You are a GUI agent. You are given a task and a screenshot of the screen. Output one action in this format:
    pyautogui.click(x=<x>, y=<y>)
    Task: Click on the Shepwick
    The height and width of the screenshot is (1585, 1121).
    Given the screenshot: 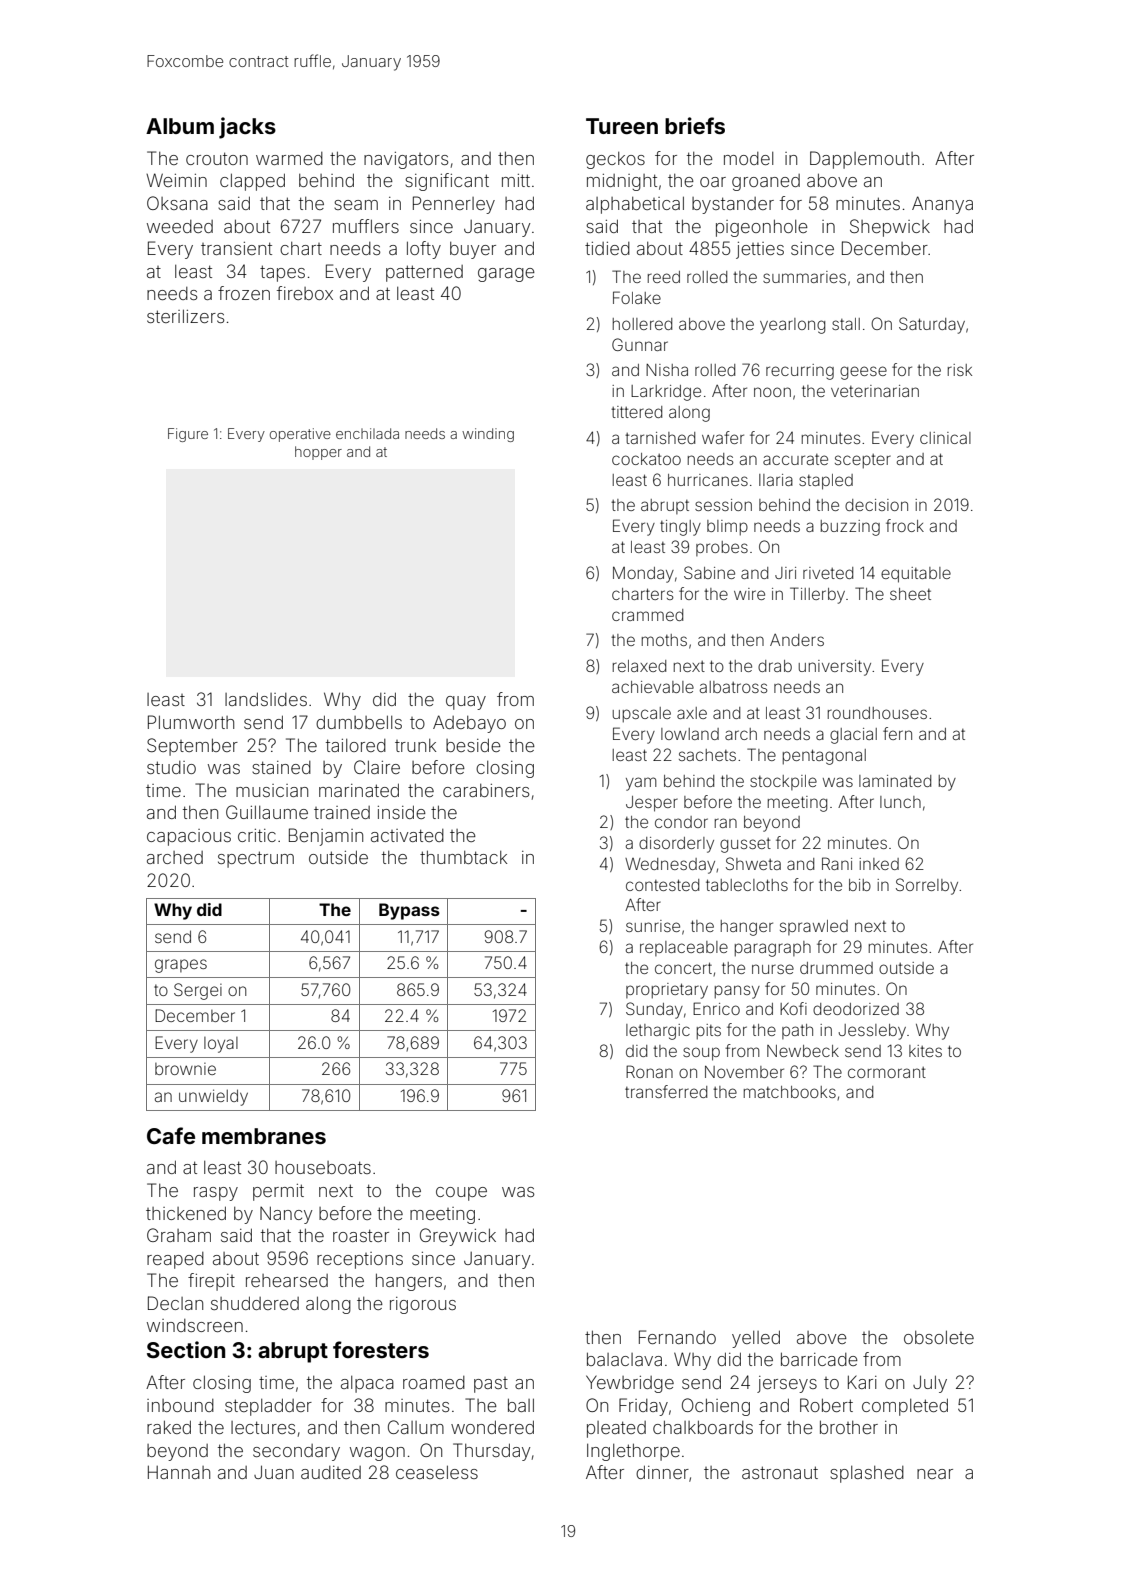 What is the action you would take?
    pyautogui.click(x=890, y=228)
